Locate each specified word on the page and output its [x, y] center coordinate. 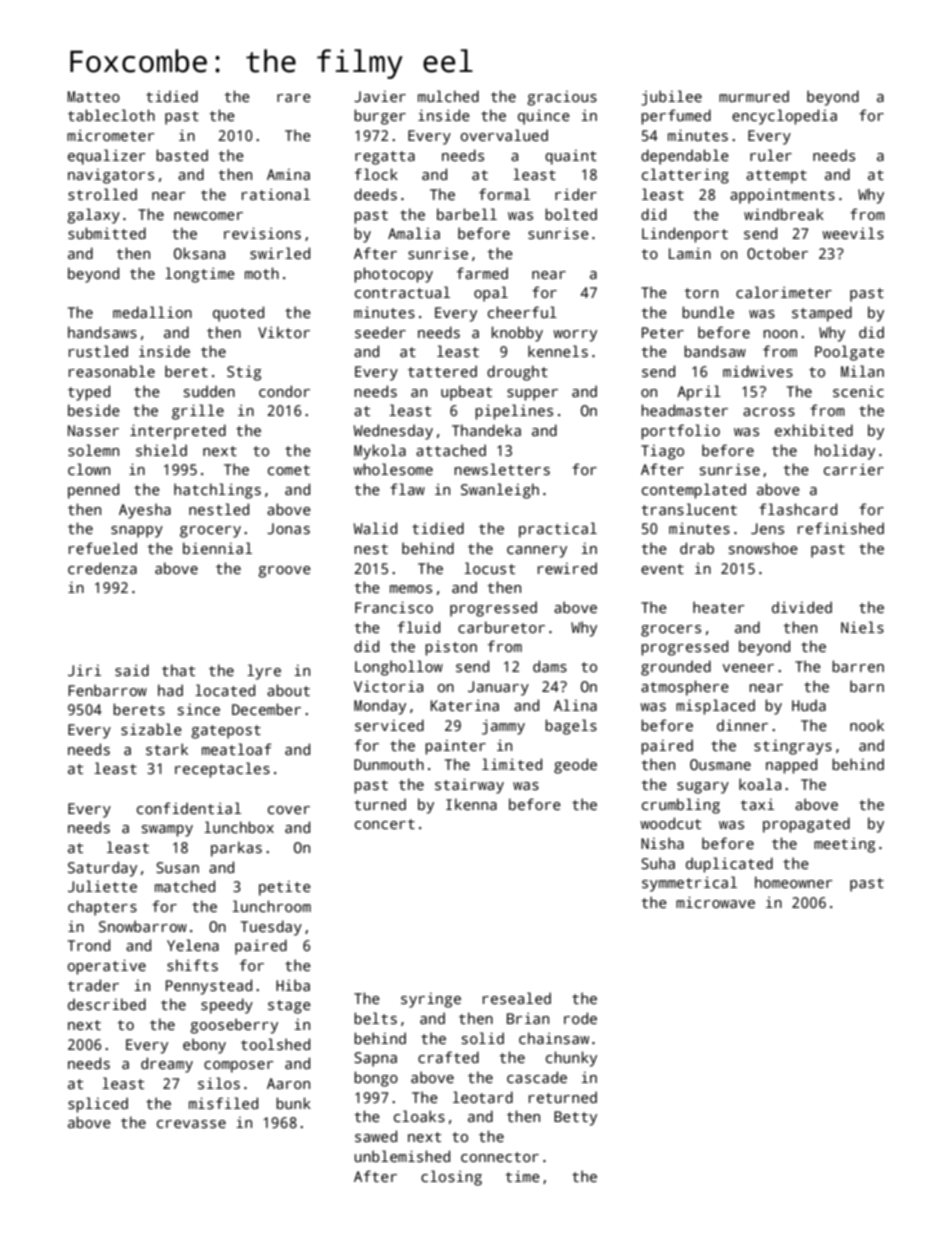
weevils [853, 233]
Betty [575, 1118]
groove [284, 572]
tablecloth [111, 115]
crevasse [191, 1124]
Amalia [414, 233]
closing [451, 1178]
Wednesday [393, 432]
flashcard [798, 509]
